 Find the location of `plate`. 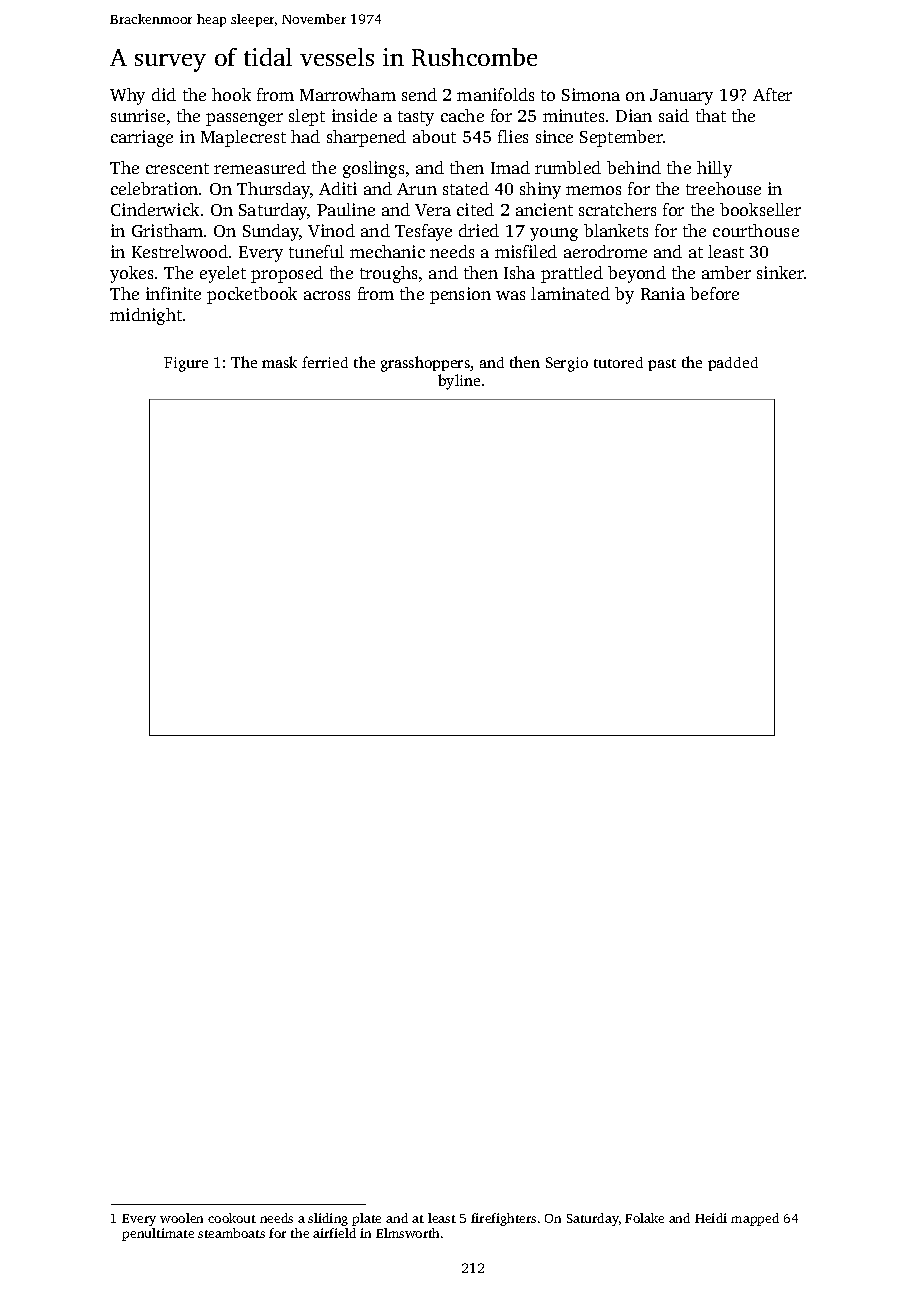

plate is located at coordinates (366, 1219).
